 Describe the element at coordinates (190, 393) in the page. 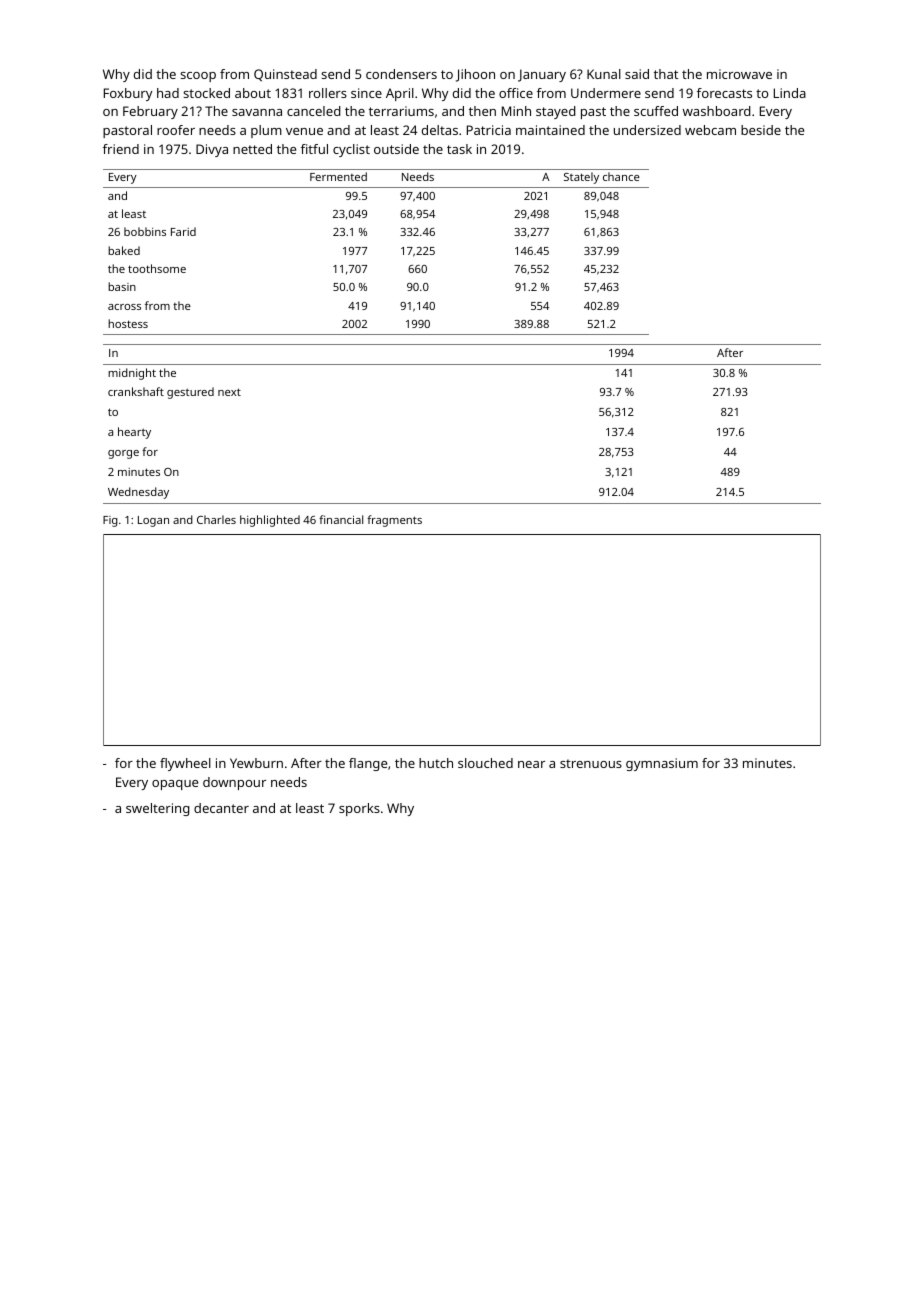

I see `gestured` at that location.
